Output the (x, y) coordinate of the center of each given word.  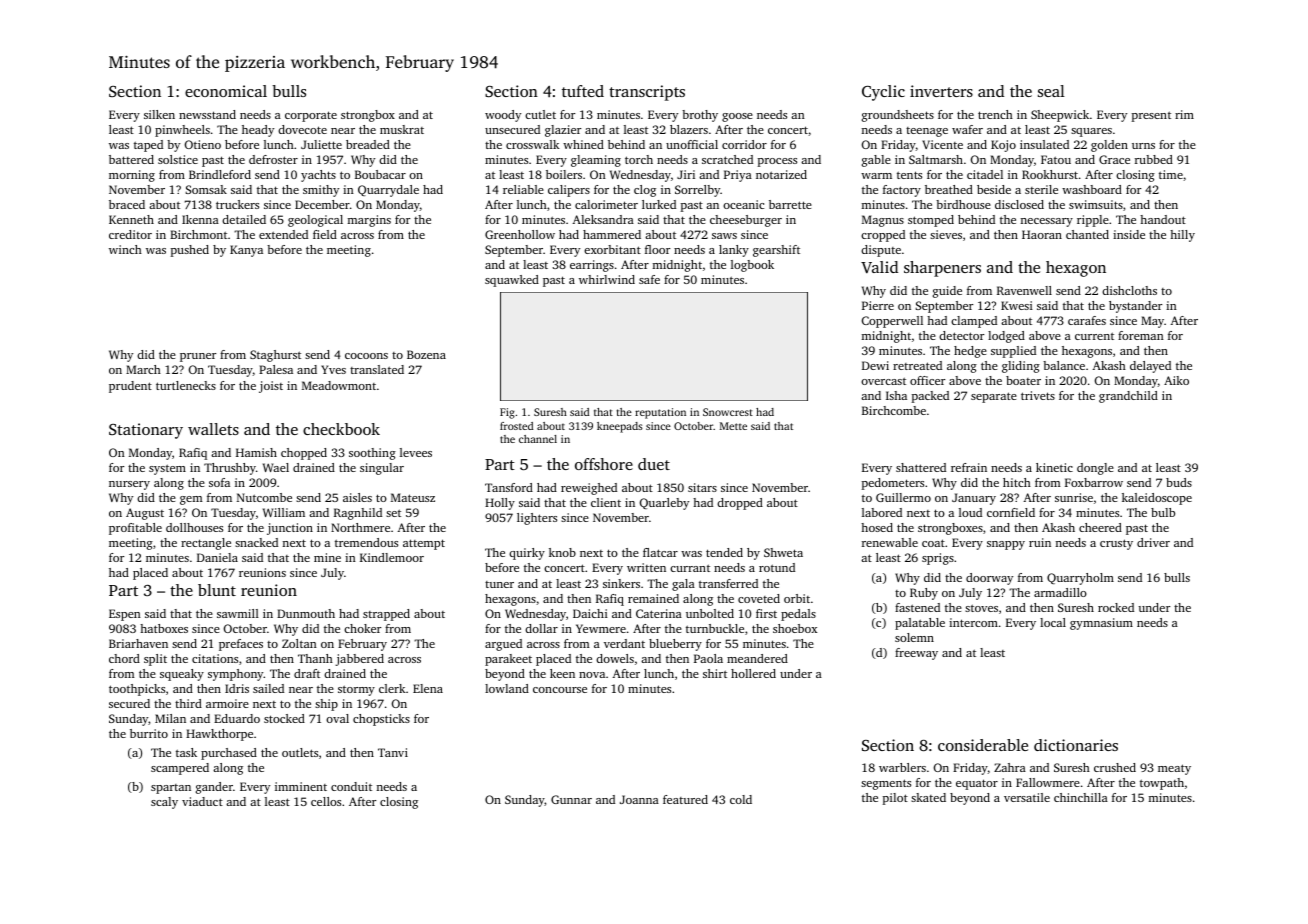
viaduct (202, 801)
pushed (190, 251)
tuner (499, 584)
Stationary (146, 431)
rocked (1116, 607)
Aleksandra (603, 219)
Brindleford (220, 174)
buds (1179, 482)
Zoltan (299, 643)
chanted (1087, 234)
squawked (512, 281)
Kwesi (1017, 305)
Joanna (639, 799)
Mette (733, 426)
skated (928, 797)
